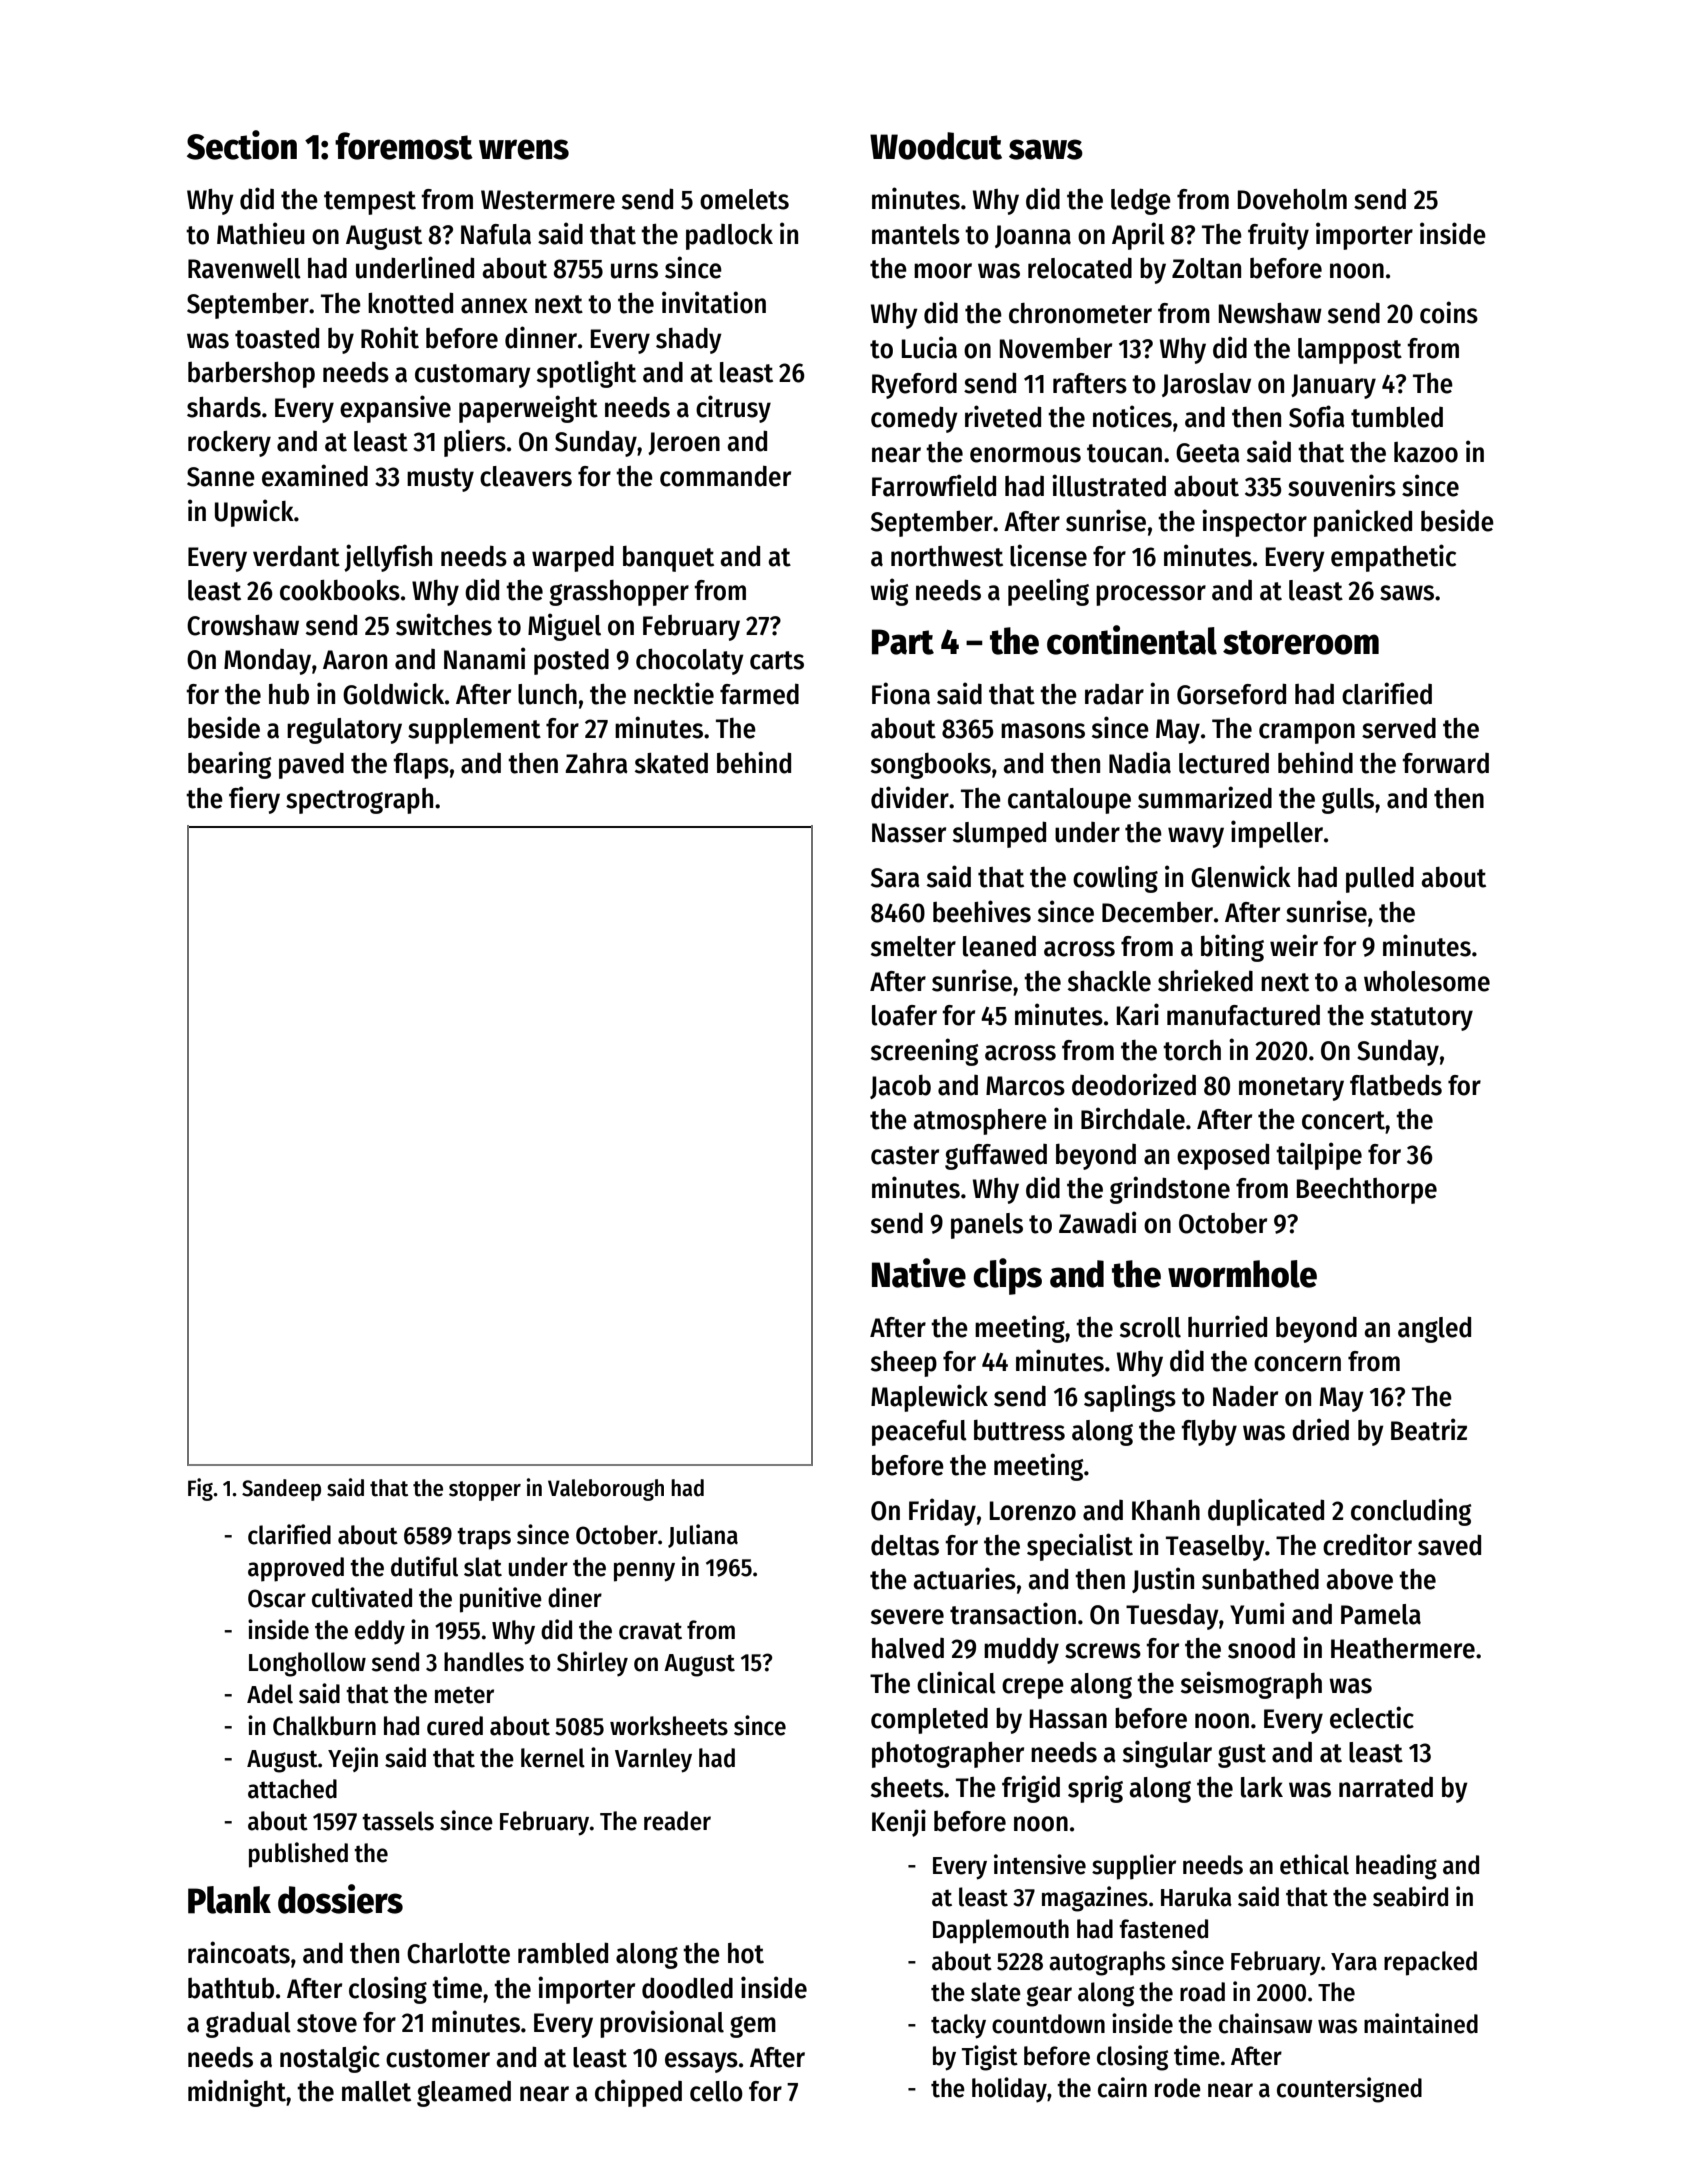 The width and height of the screenshot is (1683, 2178). I want to click on singular, so click(1167, 1754).
